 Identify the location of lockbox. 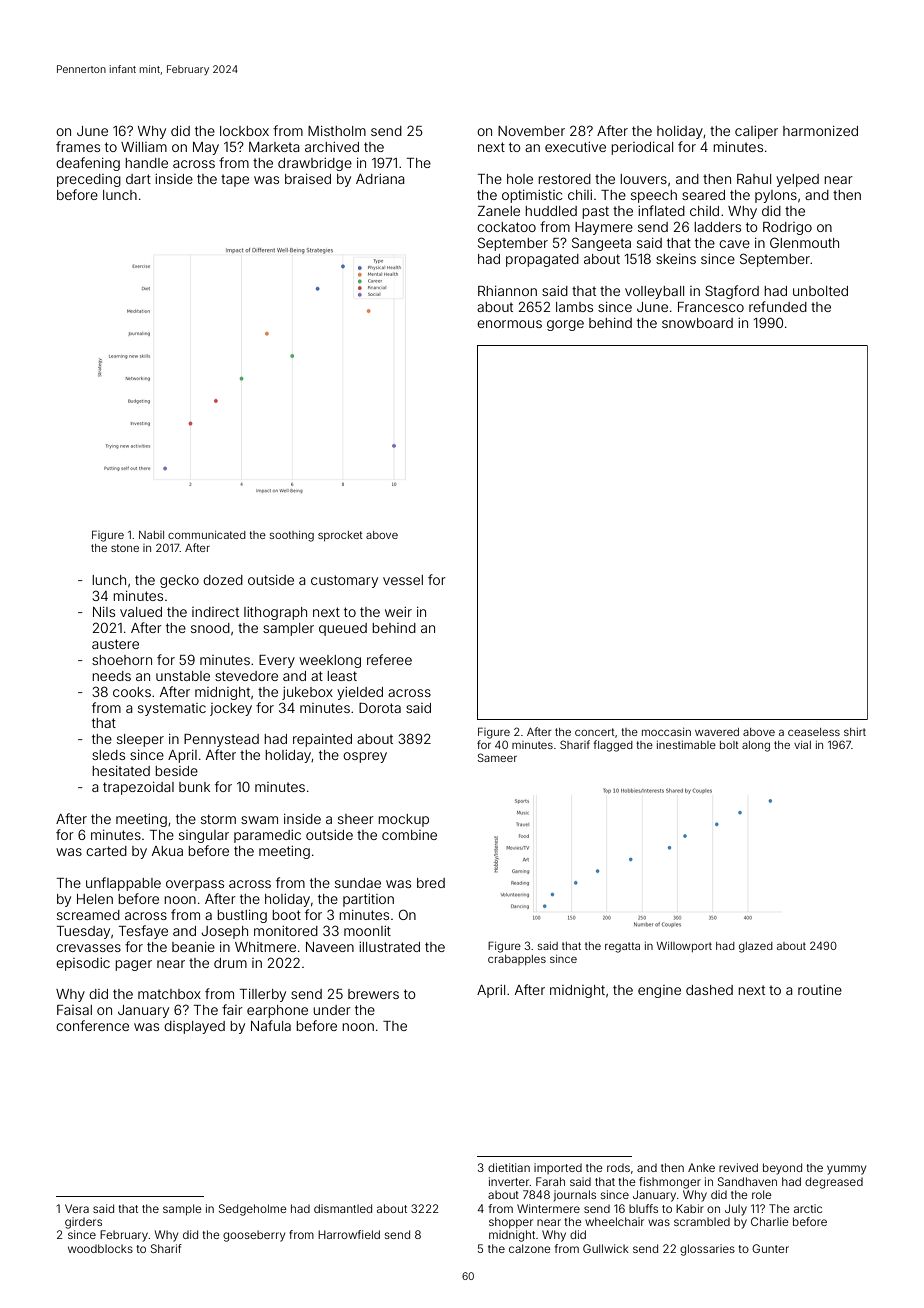
(244, 131).
